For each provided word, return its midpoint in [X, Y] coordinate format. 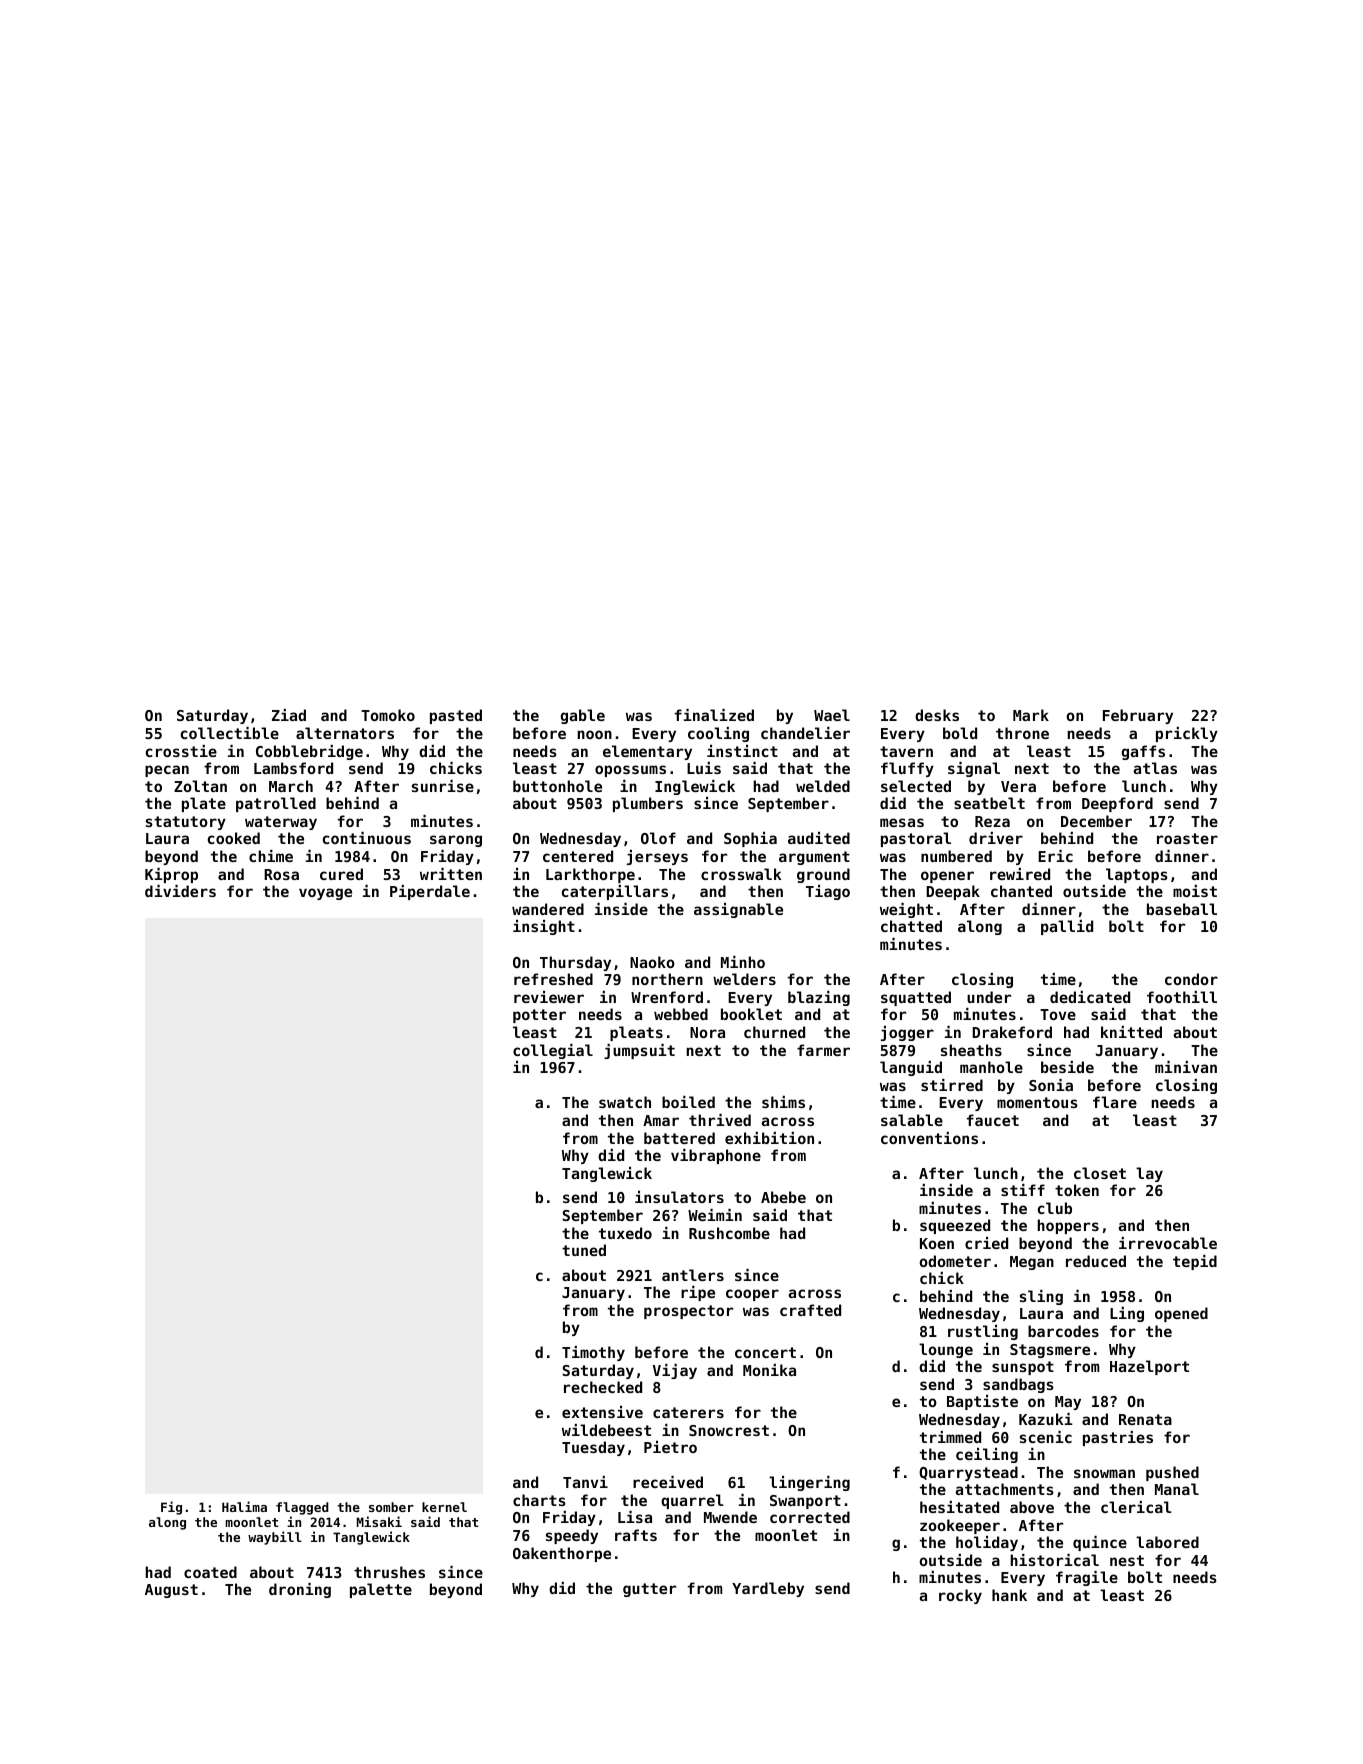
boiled [688, 1102]
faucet [993, 1120]
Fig [171, 1508]
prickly [1187, 734]
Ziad [289, 715]
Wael [832, 715]
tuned [584, 1250]
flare [1115, 1102]
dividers [180, 891]
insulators [679, 1197]
